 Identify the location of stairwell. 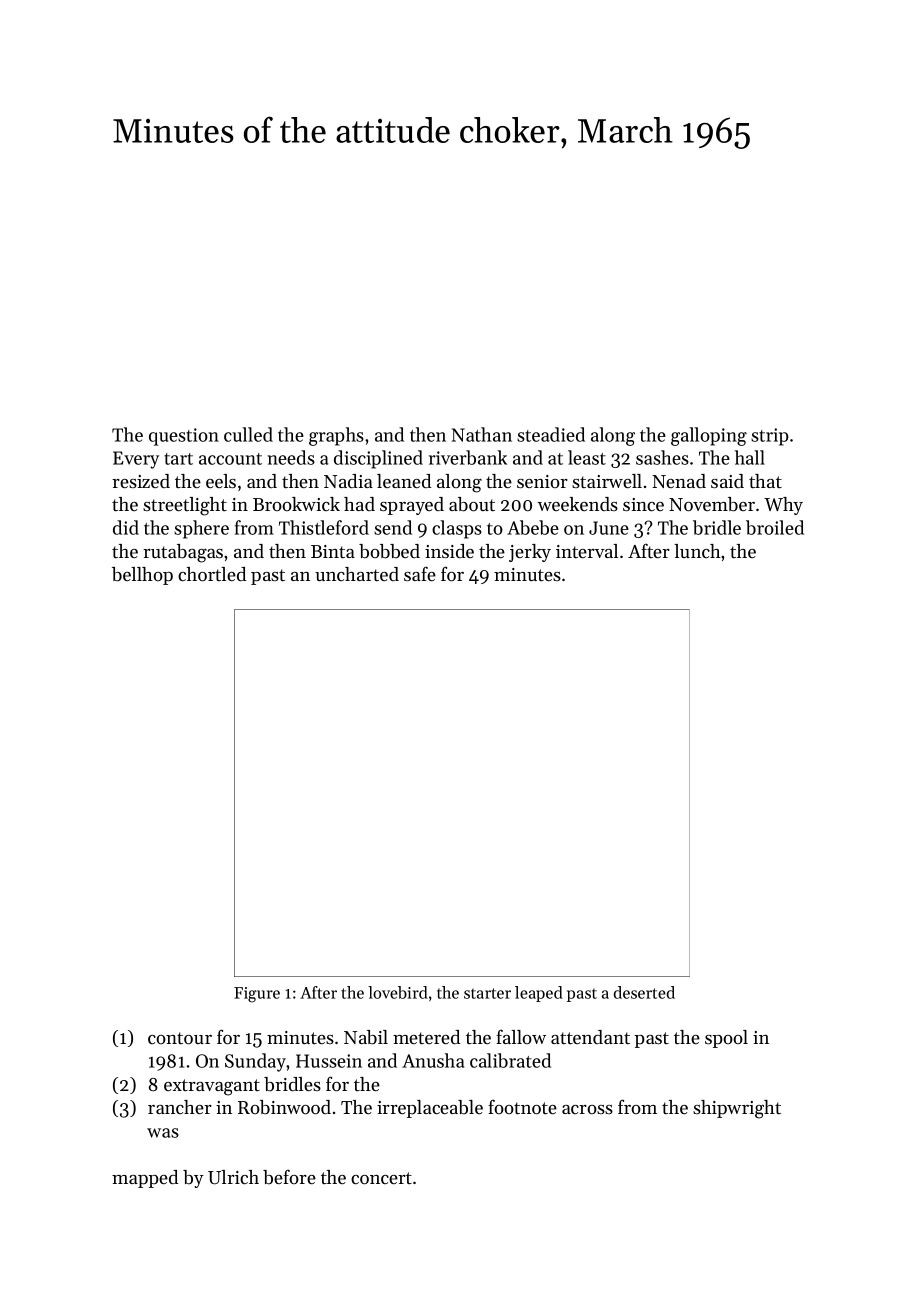
(607, 481).
